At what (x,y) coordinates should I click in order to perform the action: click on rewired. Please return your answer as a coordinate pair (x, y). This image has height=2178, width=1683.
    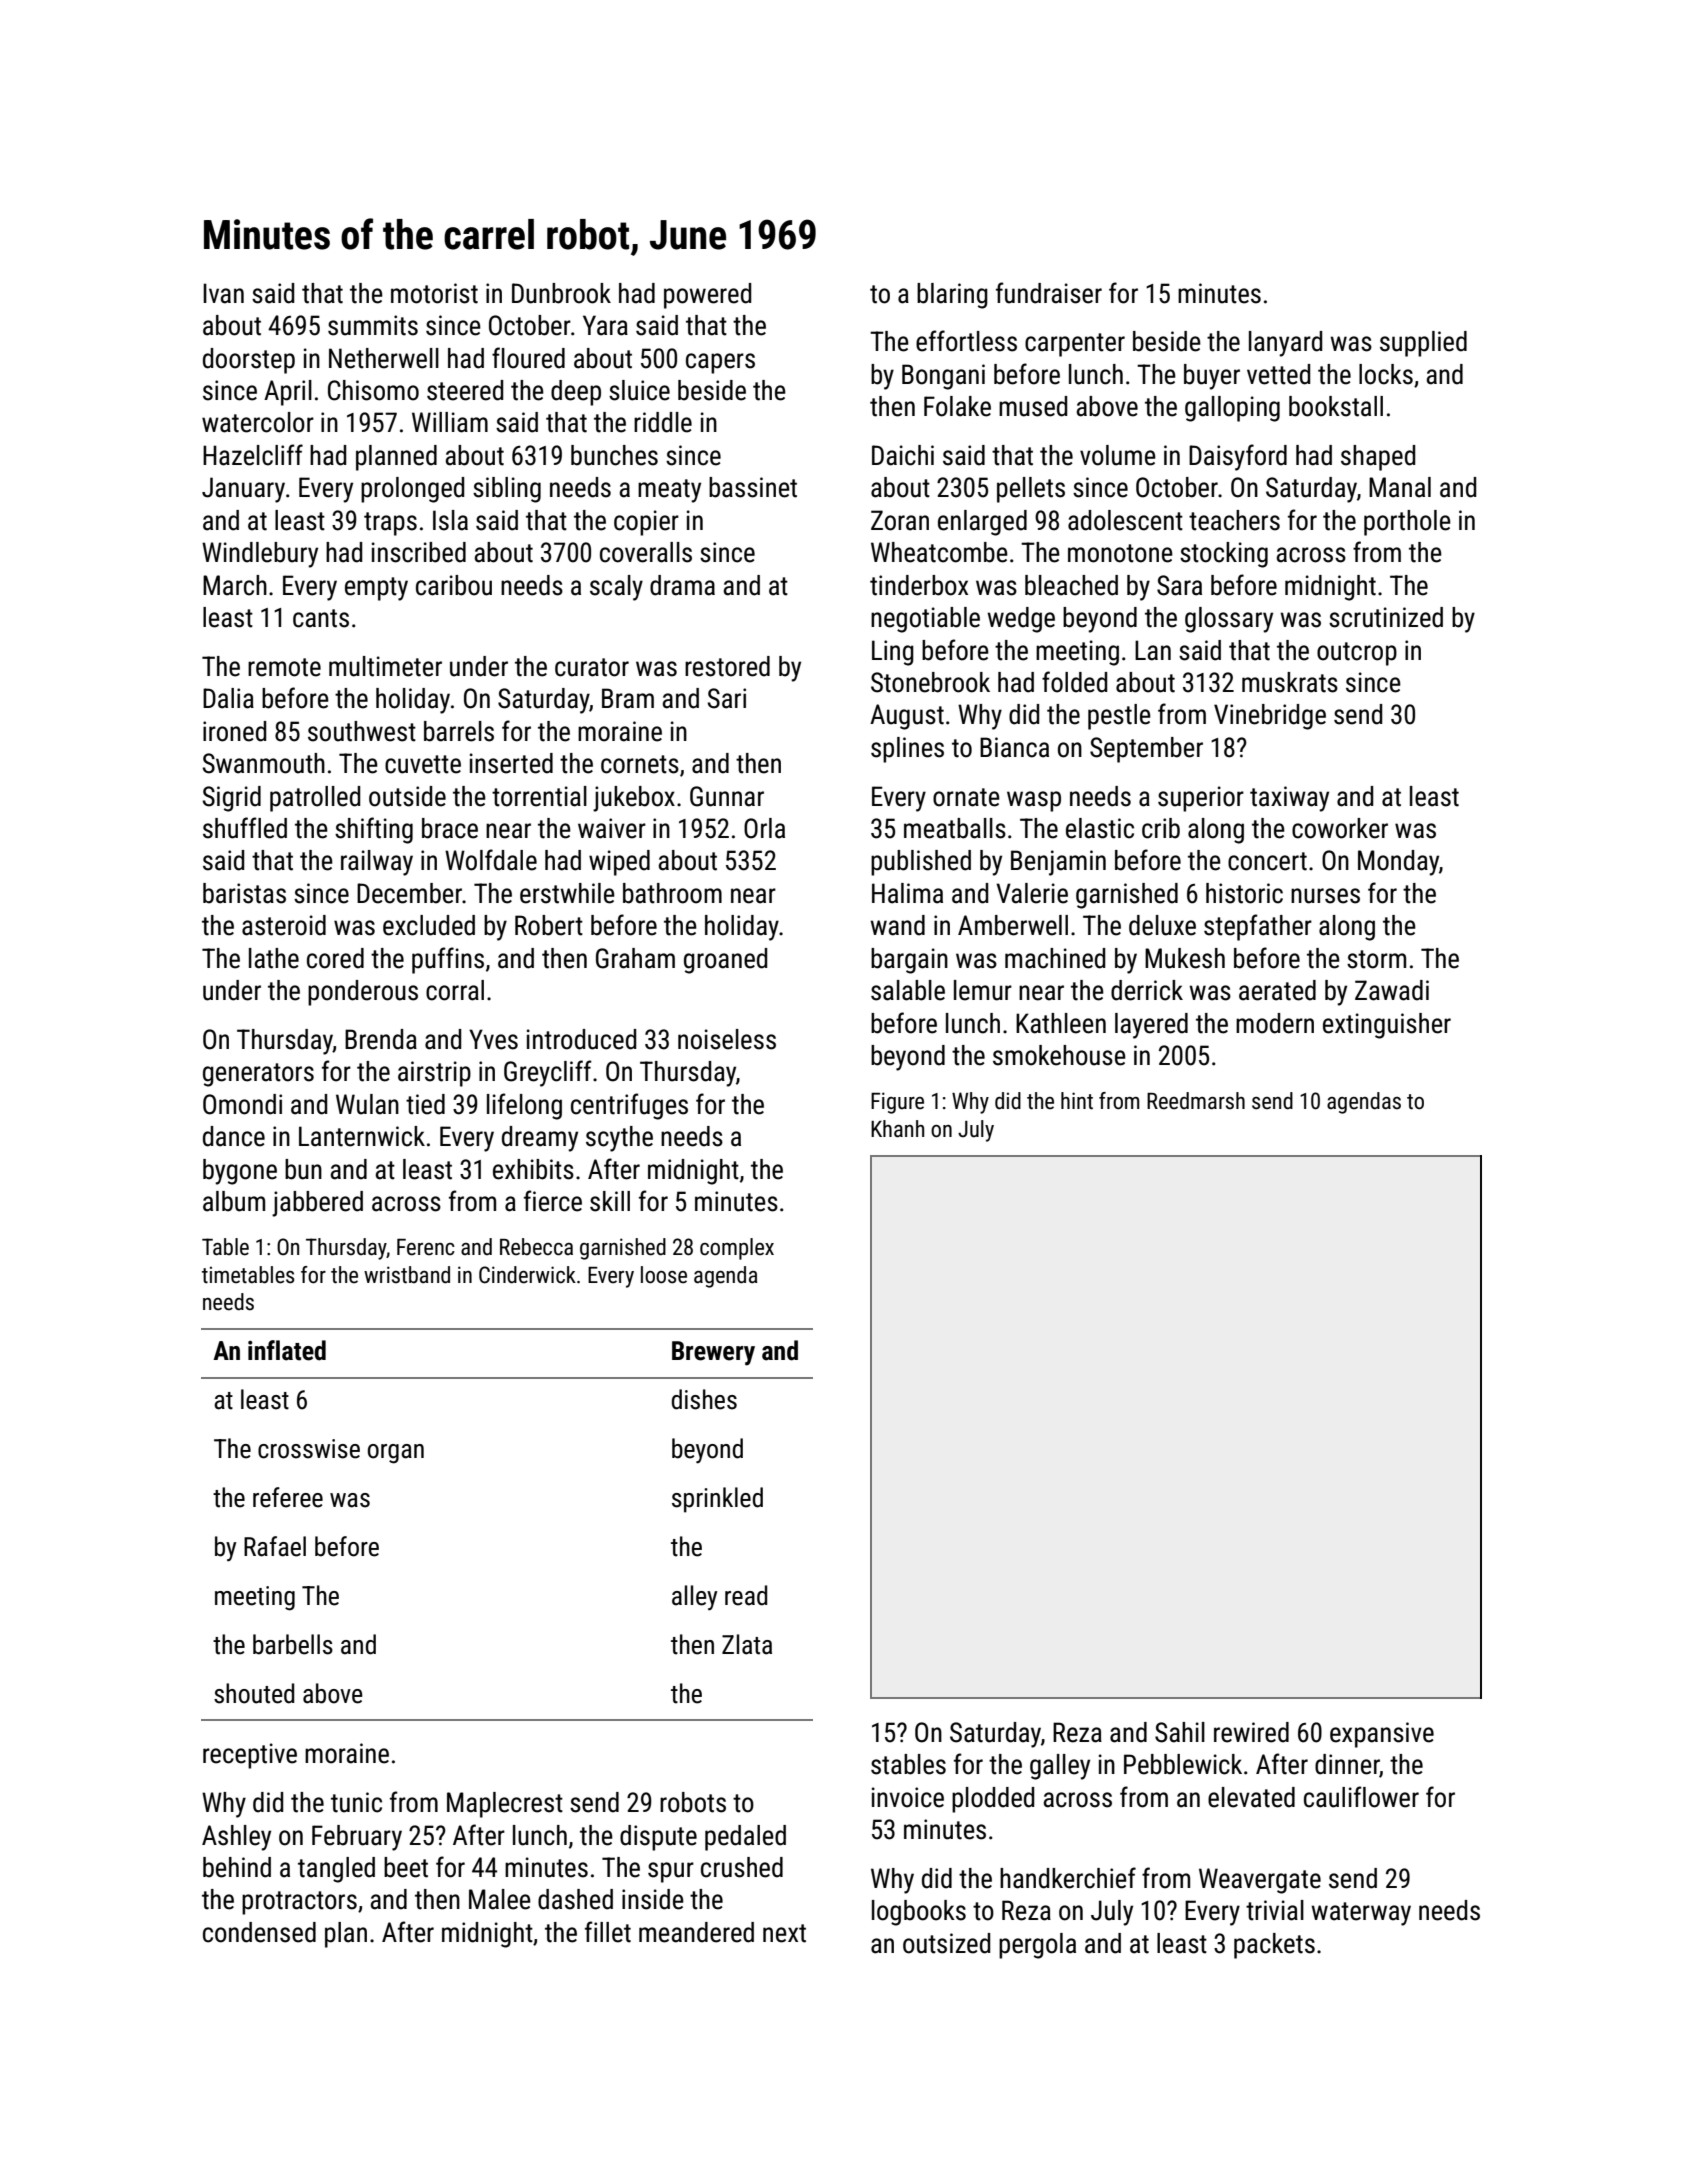
    Looking at the image, I should click on (1251, 1732).
